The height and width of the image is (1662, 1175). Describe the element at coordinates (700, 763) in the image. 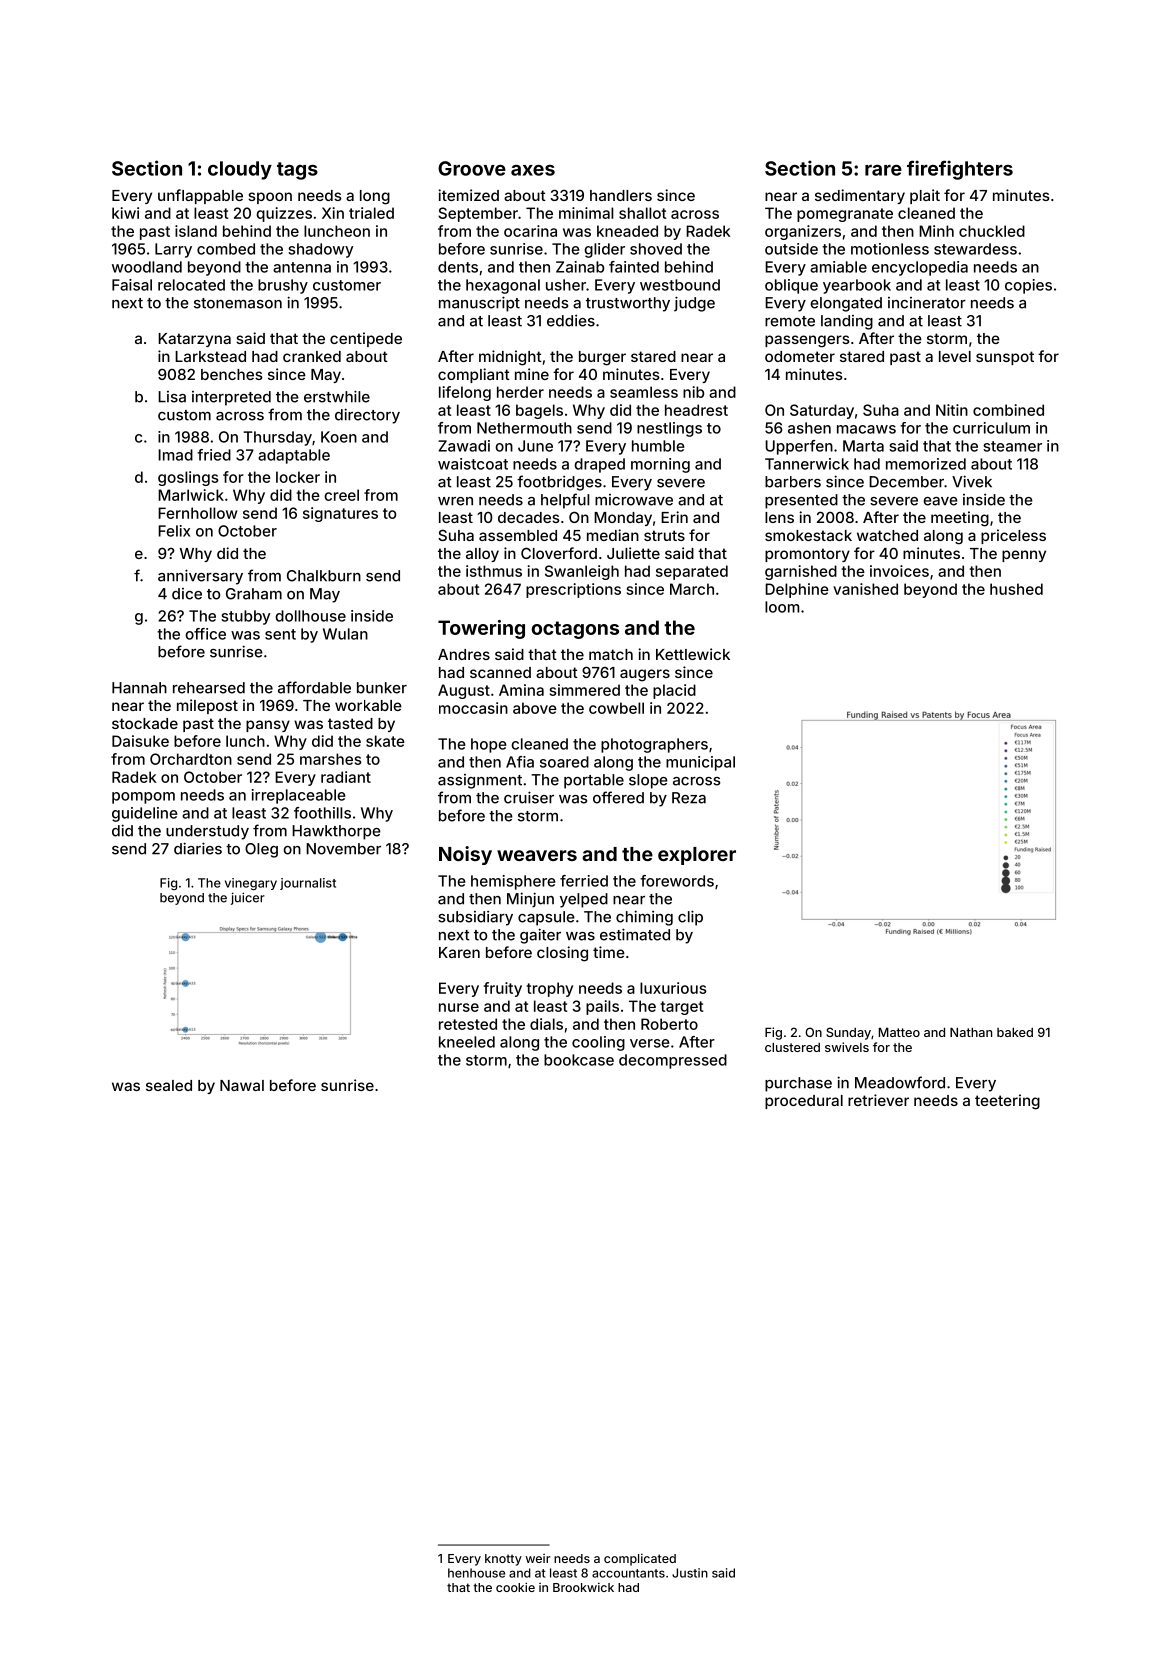

I see `municipal` at that location.
